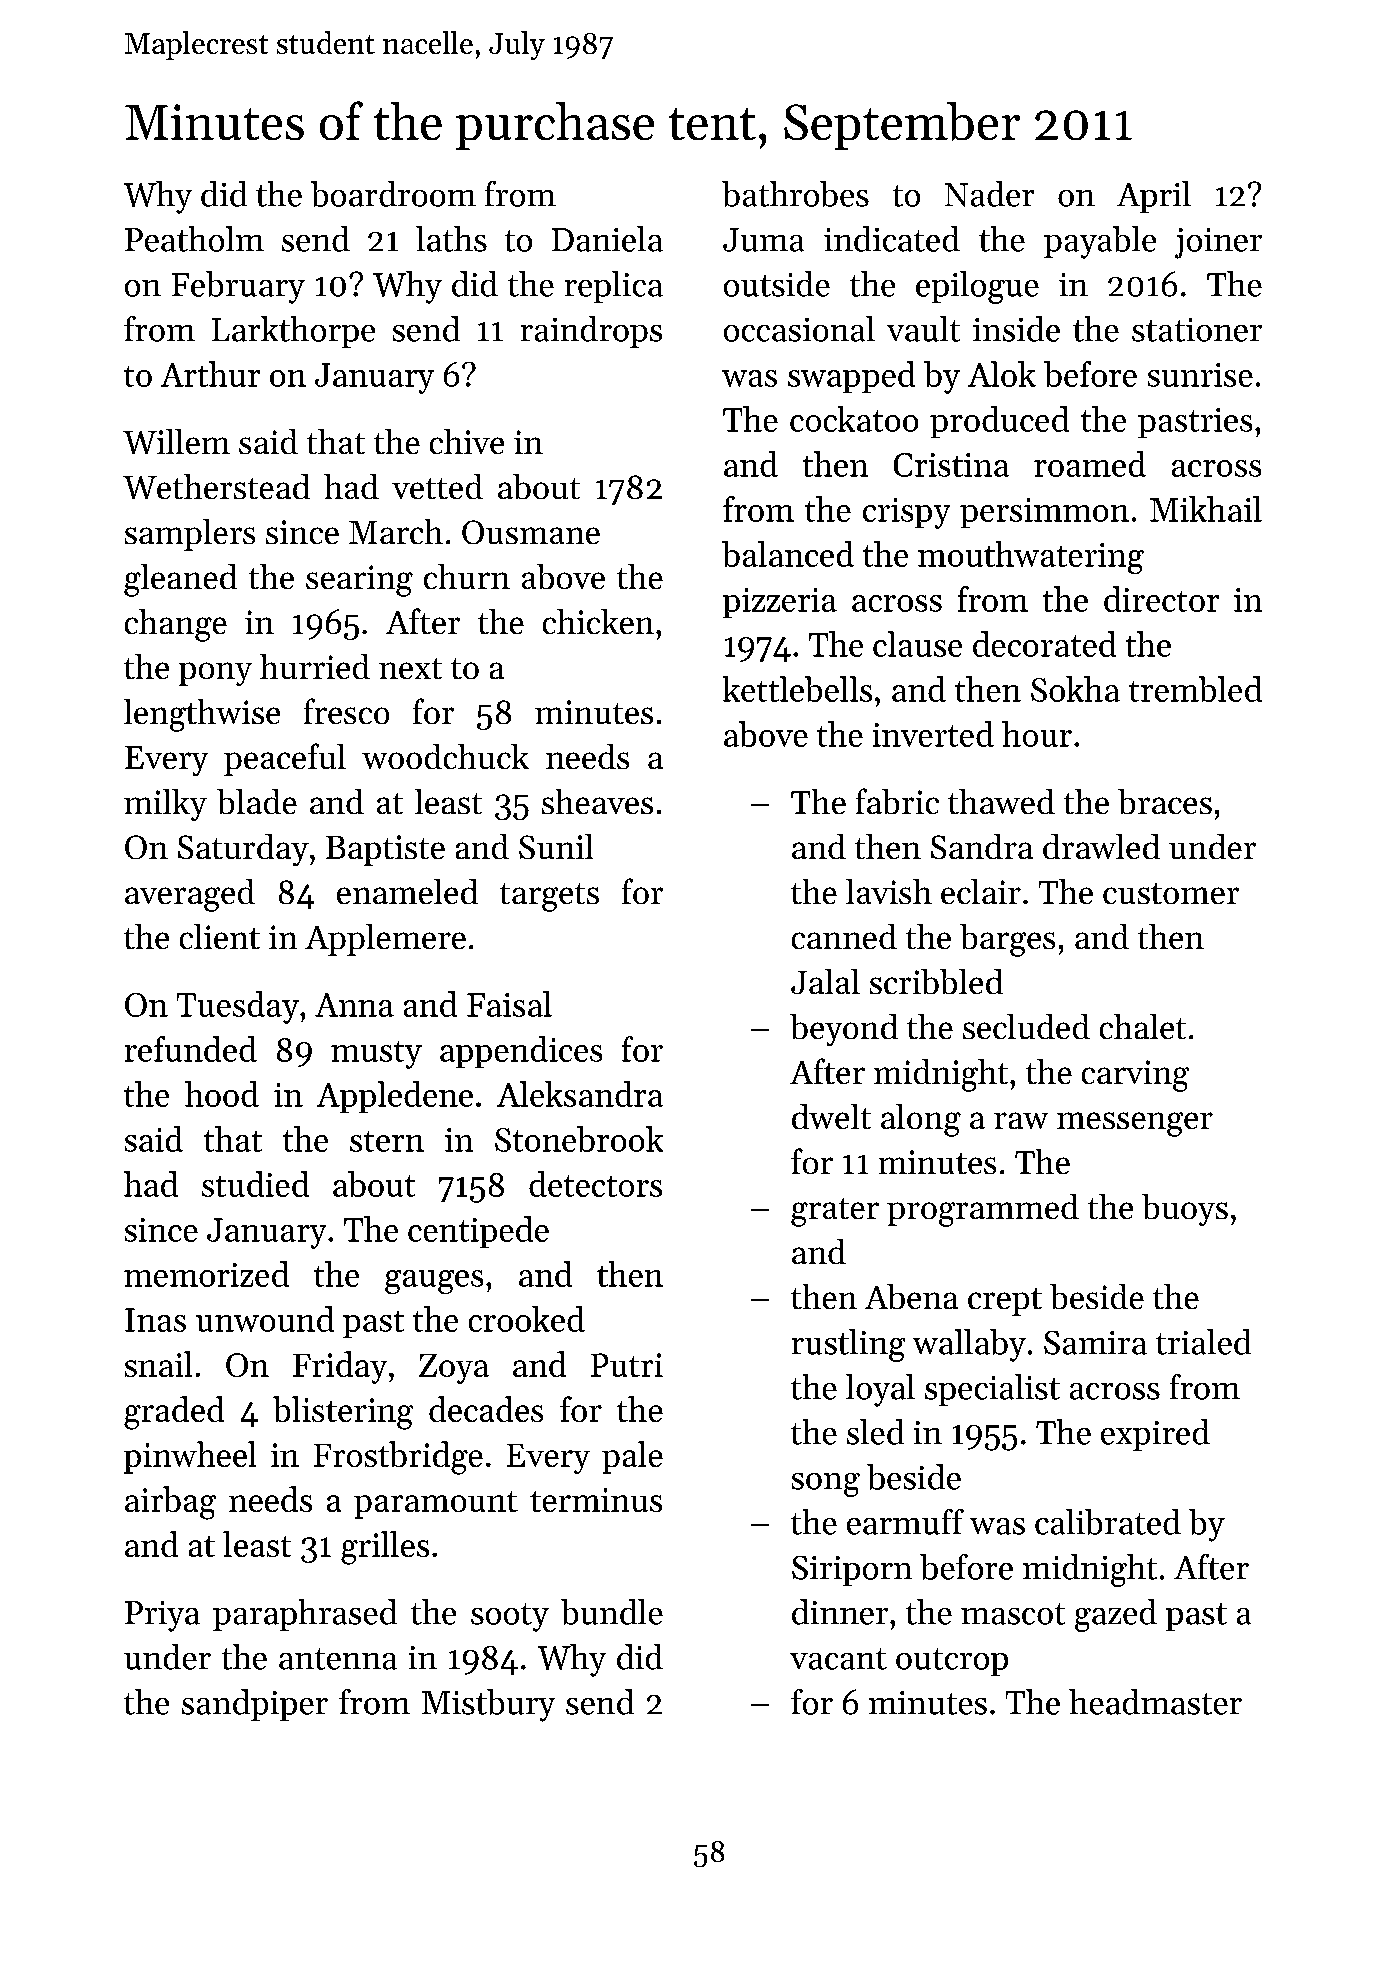 The image size is (1386, 1969). I want to click on sandpiper, so click(255, 1705).
